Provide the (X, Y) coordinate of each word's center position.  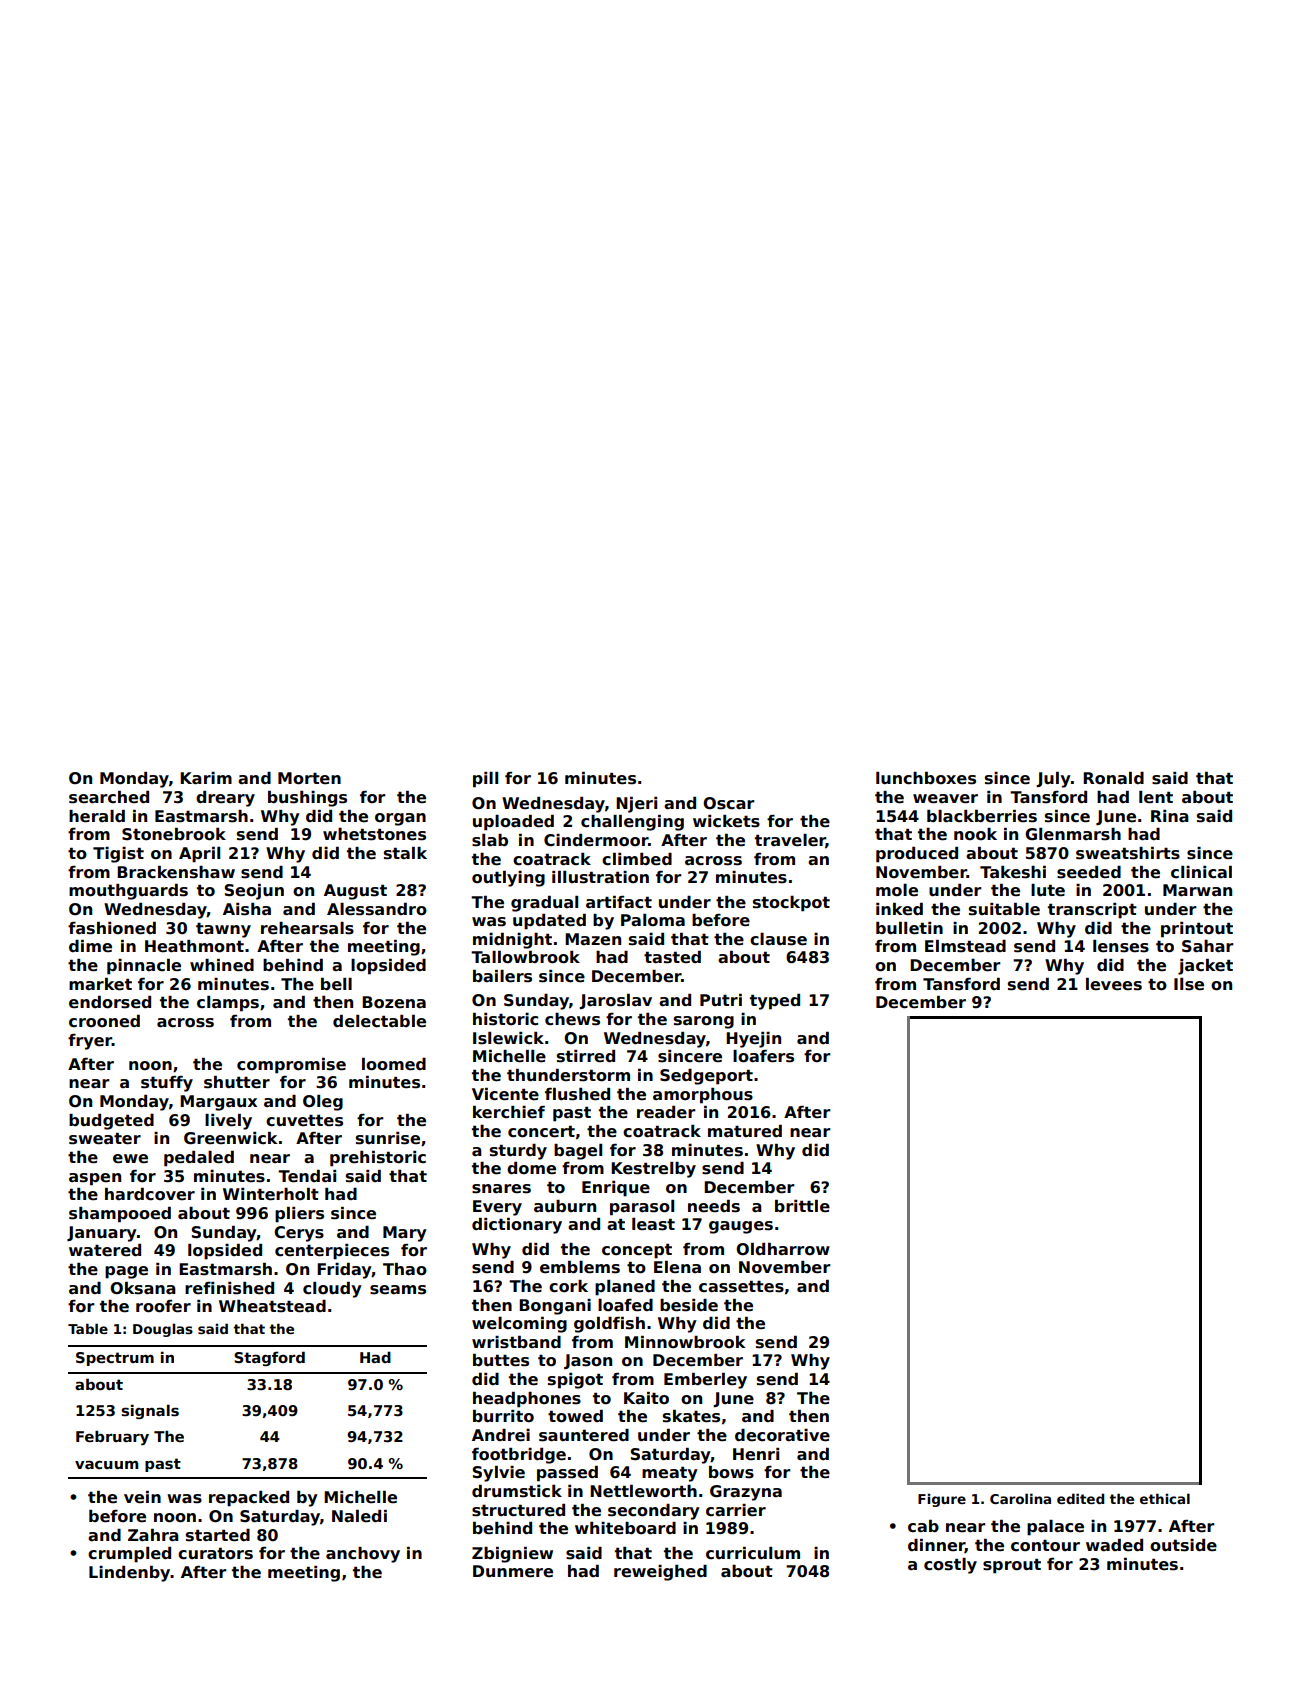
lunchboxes (926, 778)
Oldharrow (783, 1249)
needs (714, 1206)
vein (142, 1497)
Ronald (1113, 778)
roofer (163, 1306)
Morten (309, 778)
